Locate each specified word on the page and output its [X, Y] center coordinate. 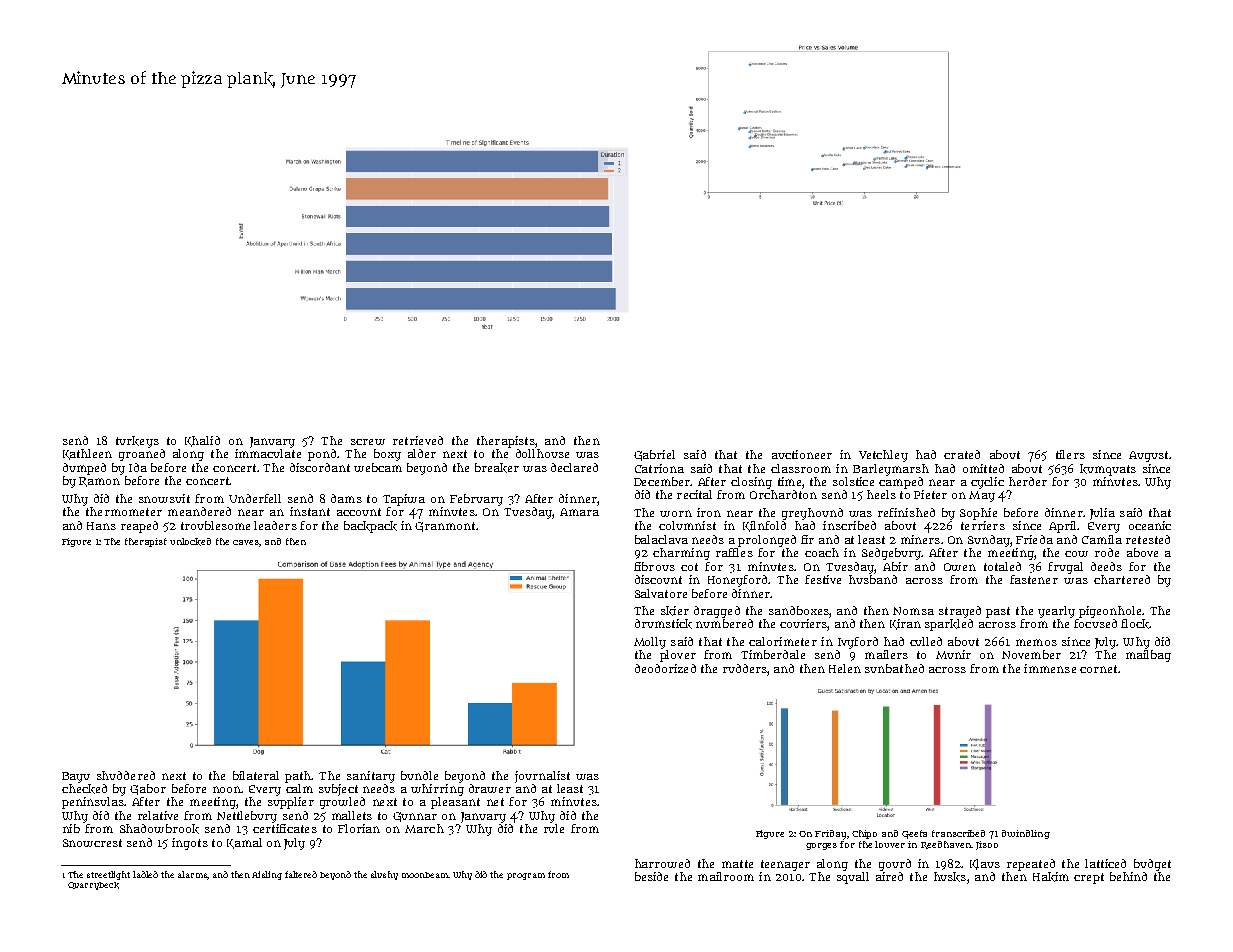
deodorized [665, 668]
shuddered [126, 775]
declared [574, 467]
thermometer [124, 511]
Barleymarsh [891, 470]
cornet [1098, 669]
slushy [384, 875]
